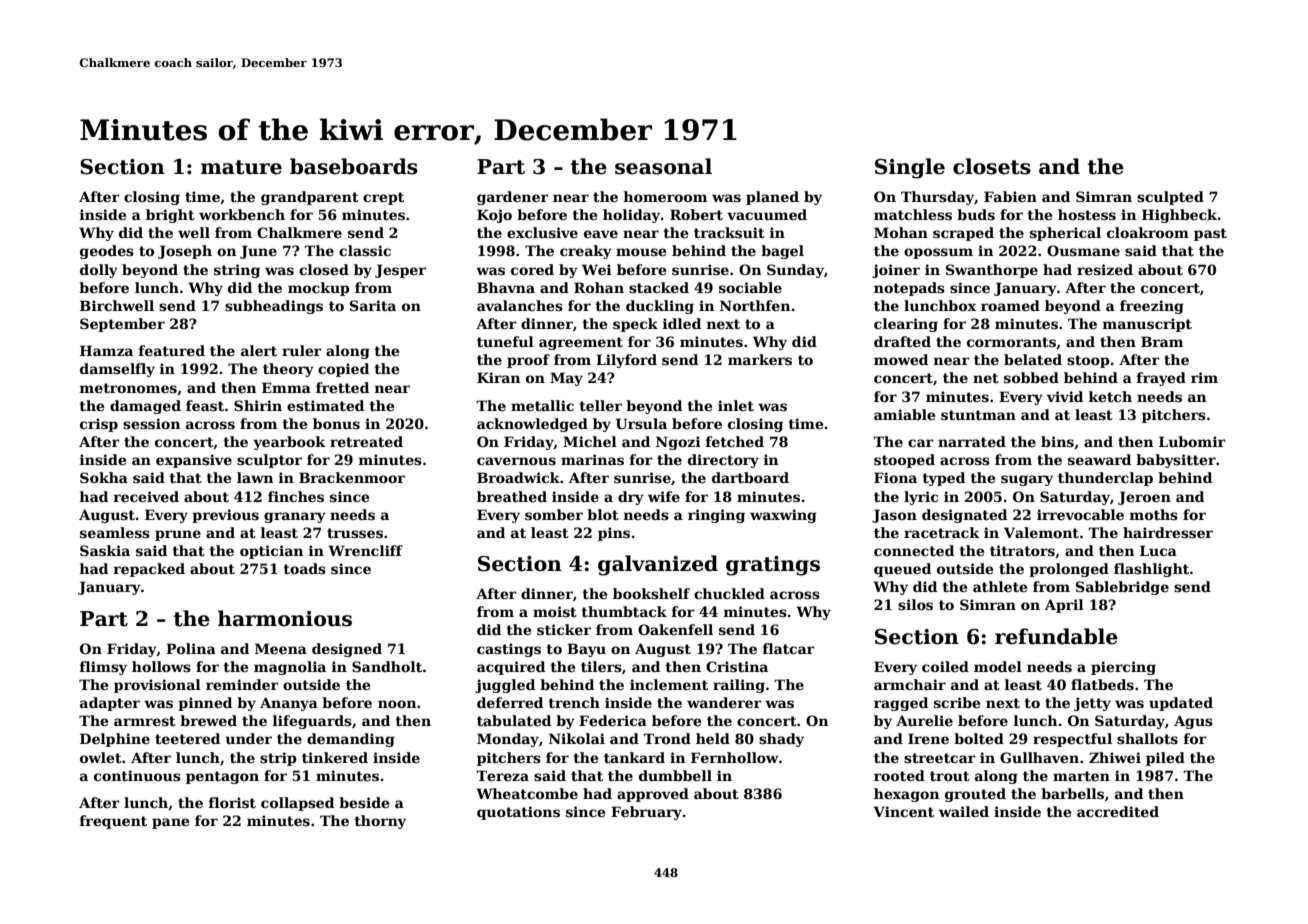 The image size is (1308, 924). What do you see at coordinates (964, 516) in the screenshot?
I see `designated` at bounding box center [964, 516].
